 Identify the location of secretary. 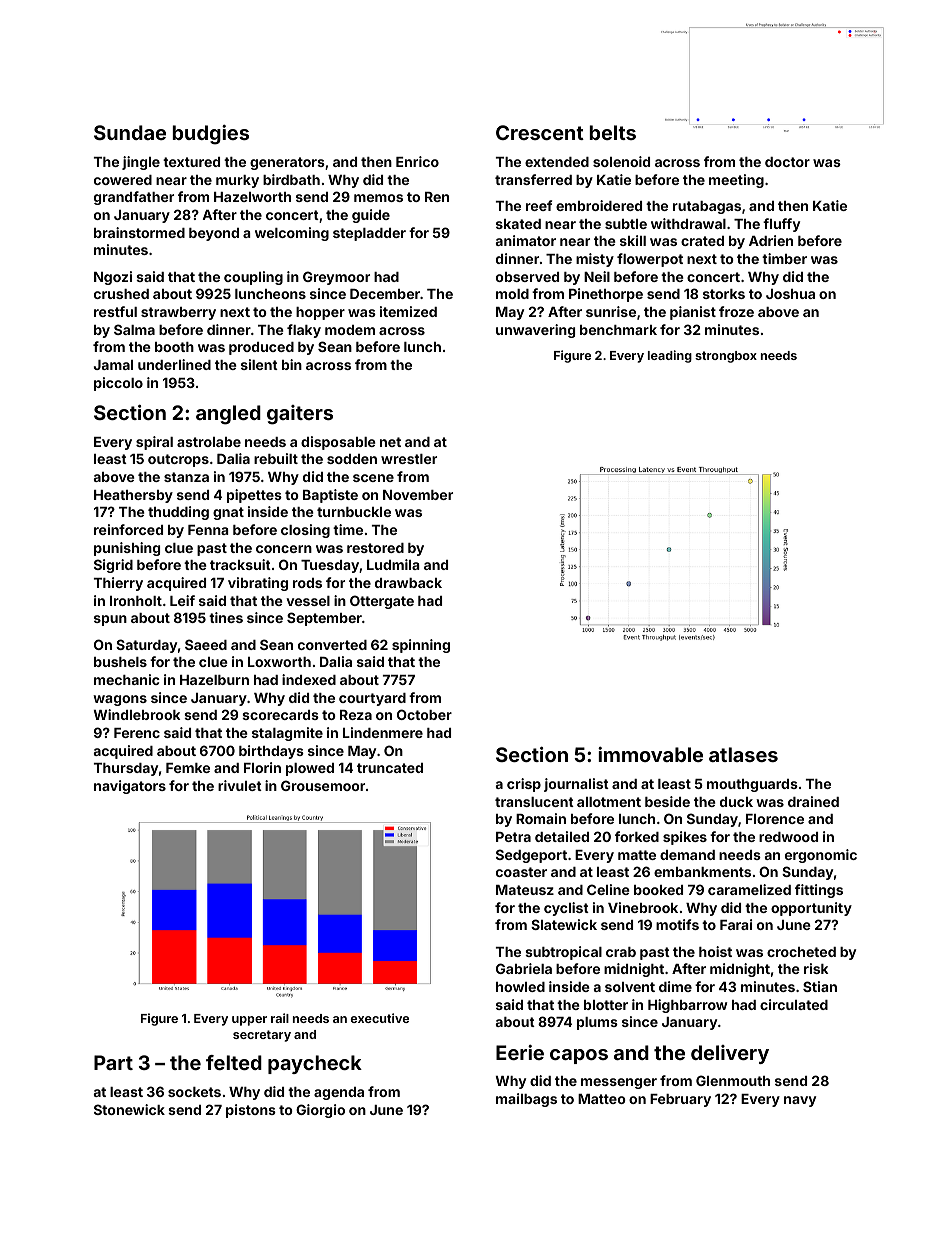
(262, 1036).
